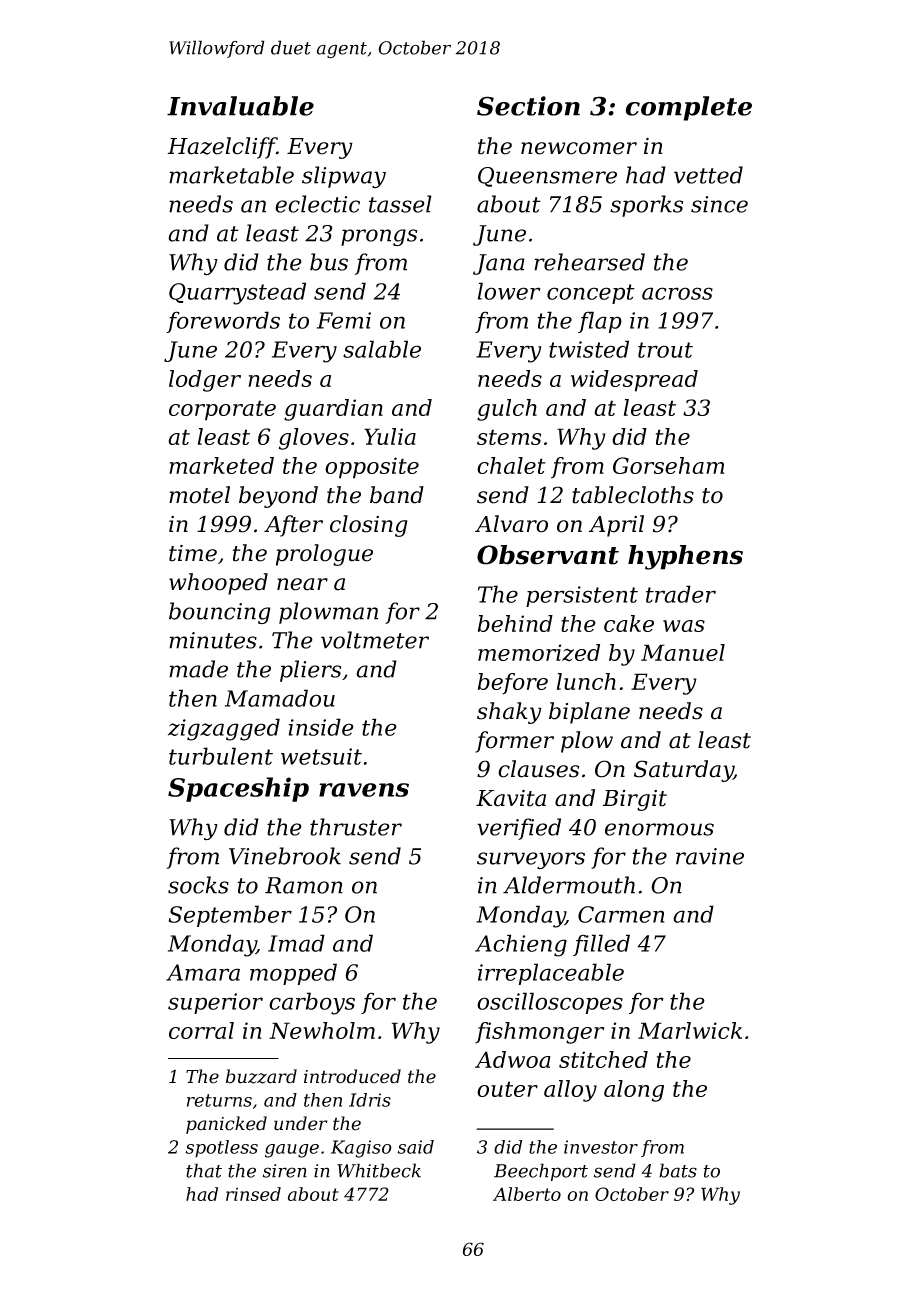 This screenshot has height=1311, width=924. I want to click on September, so click(230, 916).
